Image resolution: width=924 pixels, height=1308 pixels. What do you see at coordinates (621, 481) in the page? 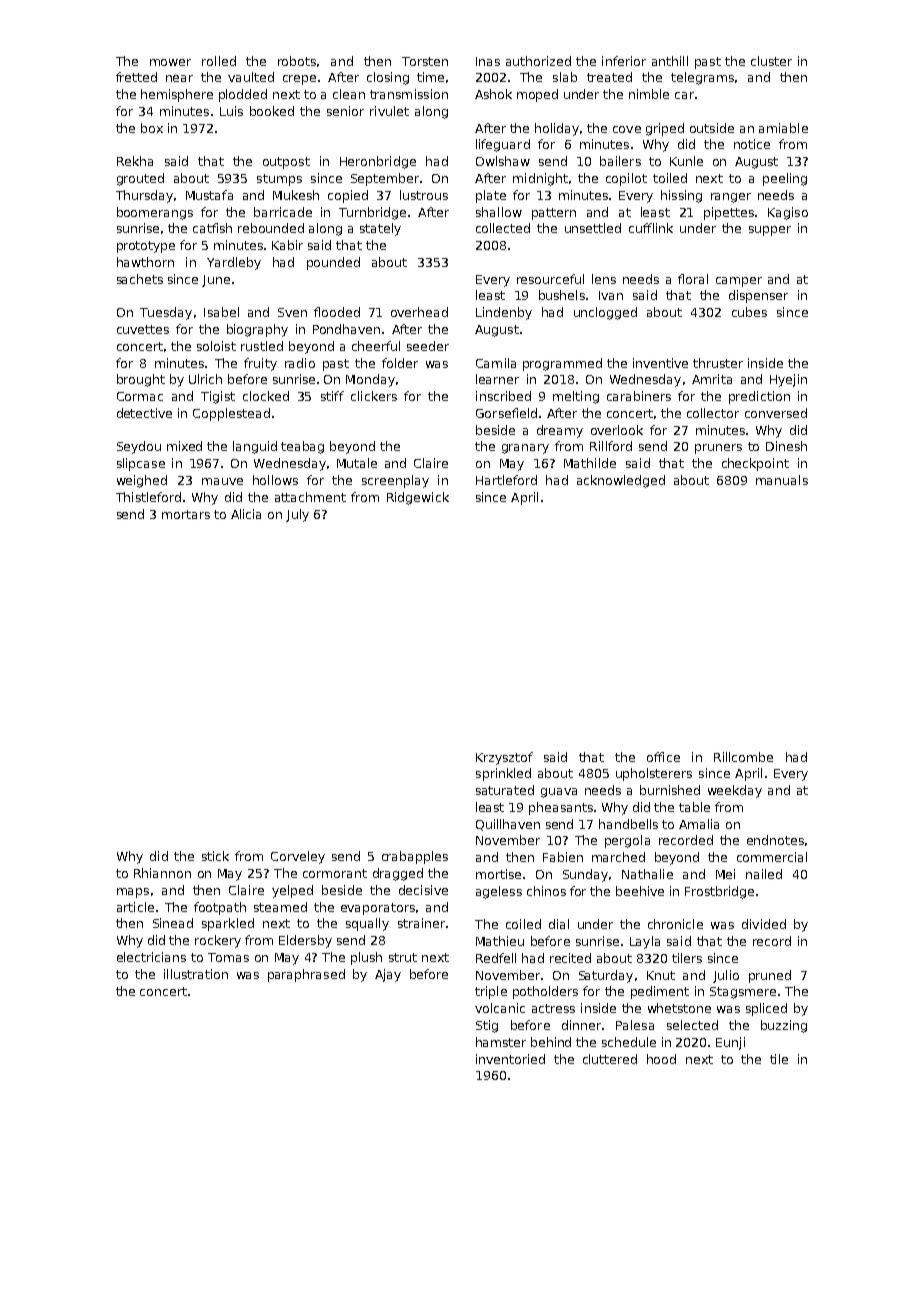
I see `acknowledged` at bounding box center [621, 481].
